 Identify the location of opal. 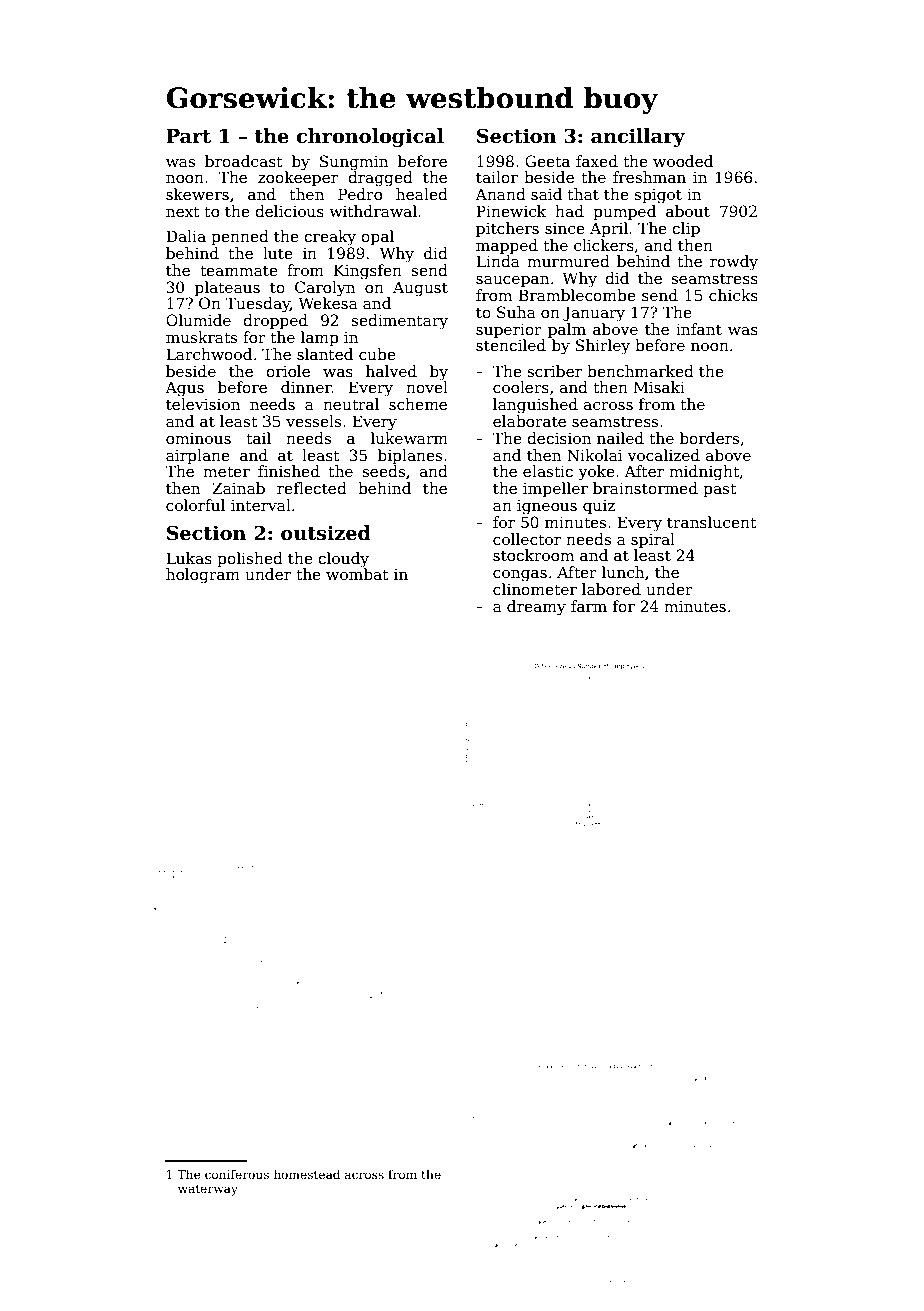
(377, 237).
